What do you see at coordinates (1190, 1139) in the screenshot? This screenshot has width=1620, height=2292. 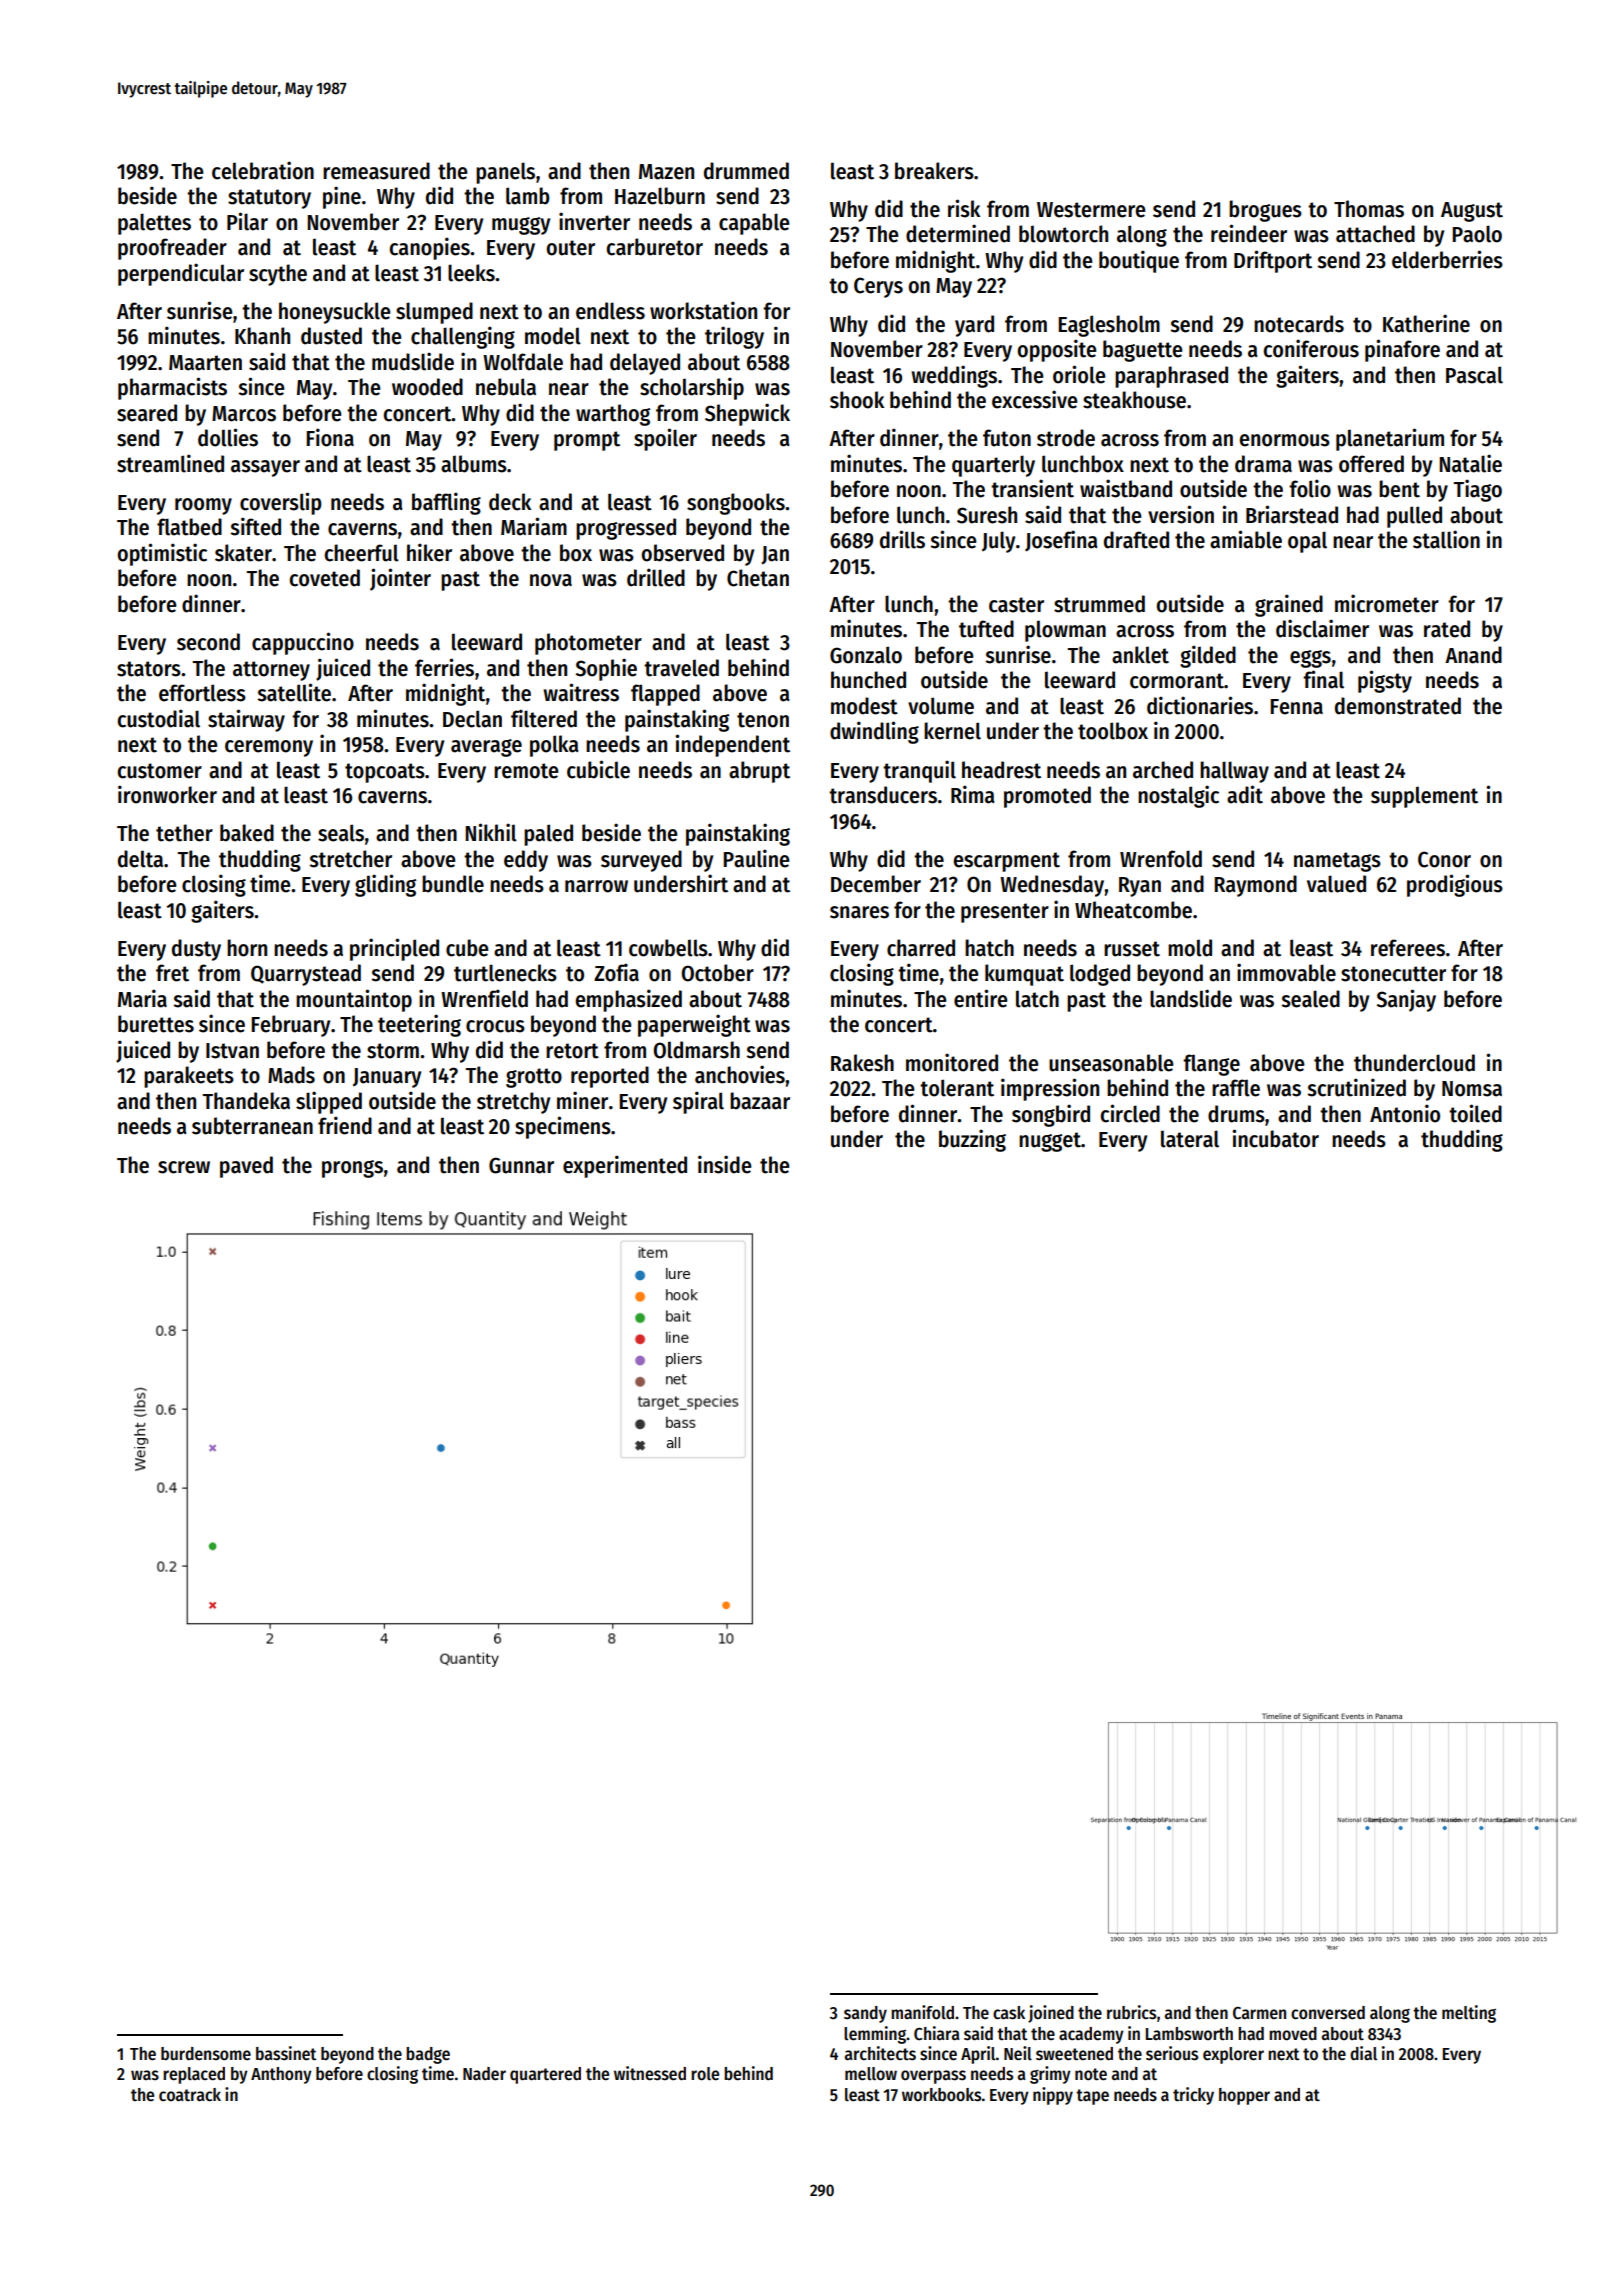 I see `lateral` at bounding box center [1190, 1139].
